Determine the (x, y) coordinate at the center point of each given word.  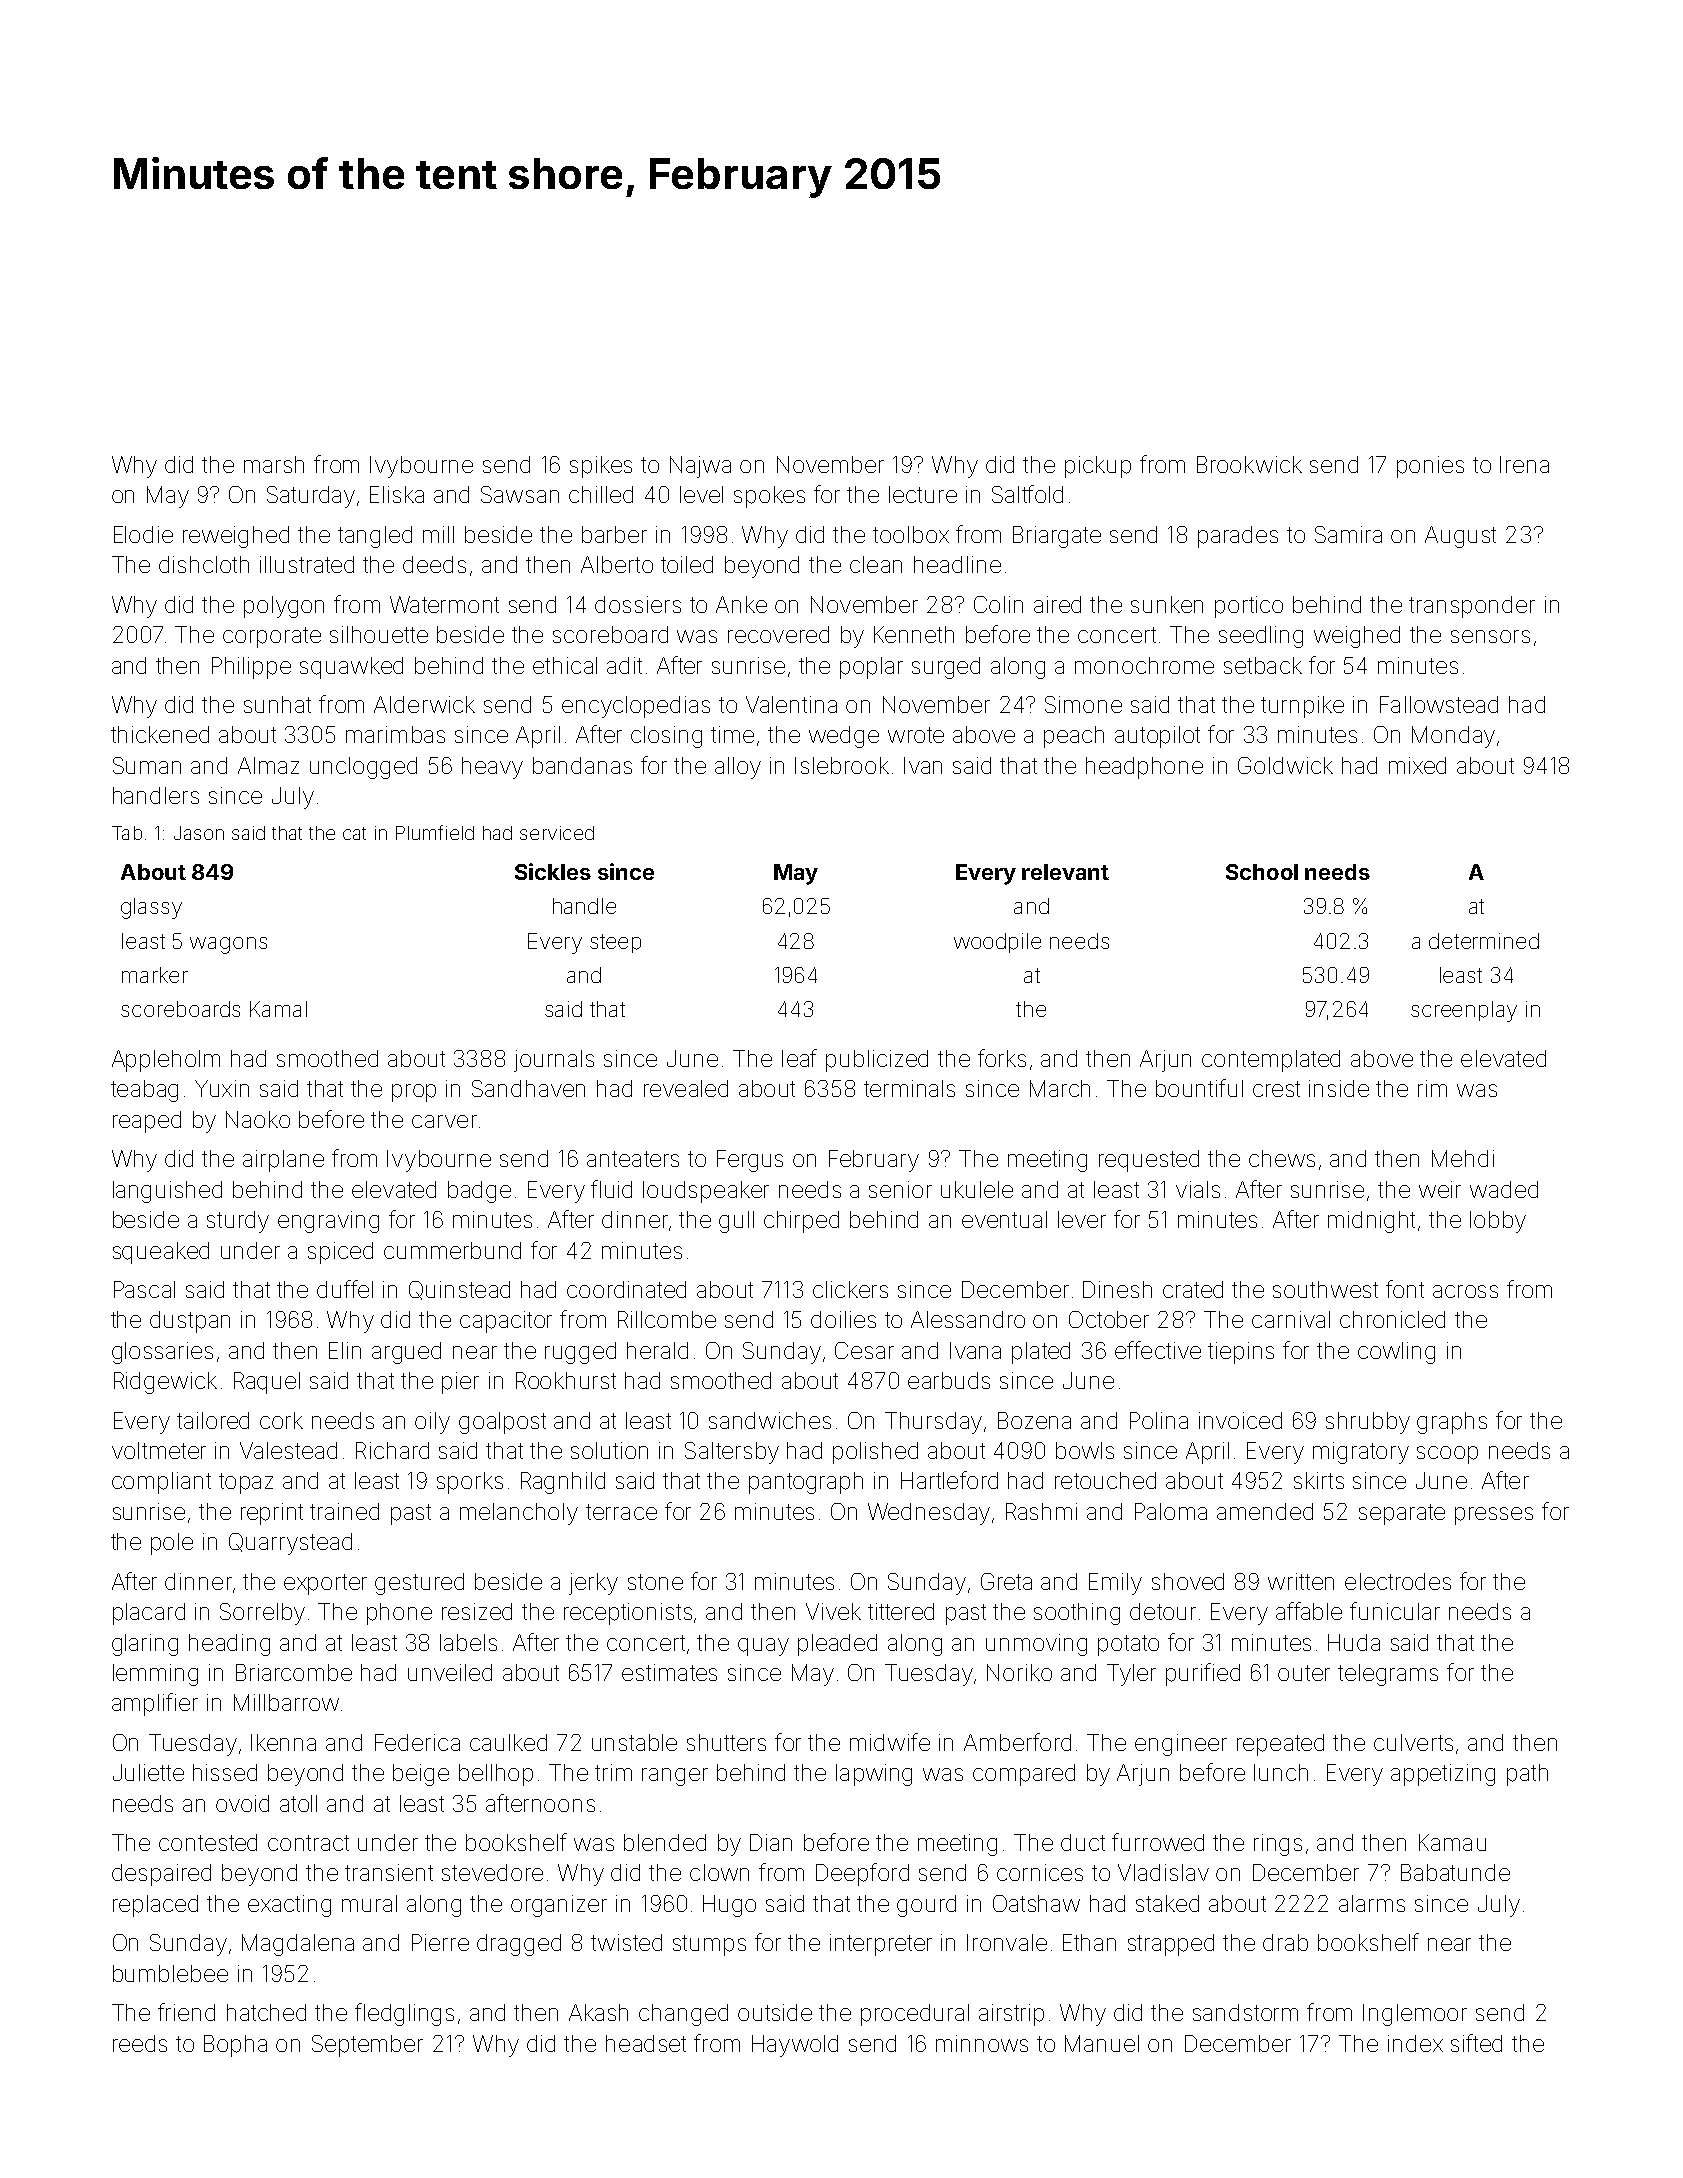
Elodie (143, 534)
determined (1484, 941)
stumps (709, 1945)
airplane (283, 1161)
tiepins (1241, 1353)
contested (208, 1842)
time (732, 734)
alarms (1372, 1903)
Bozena (1034, 1420)
